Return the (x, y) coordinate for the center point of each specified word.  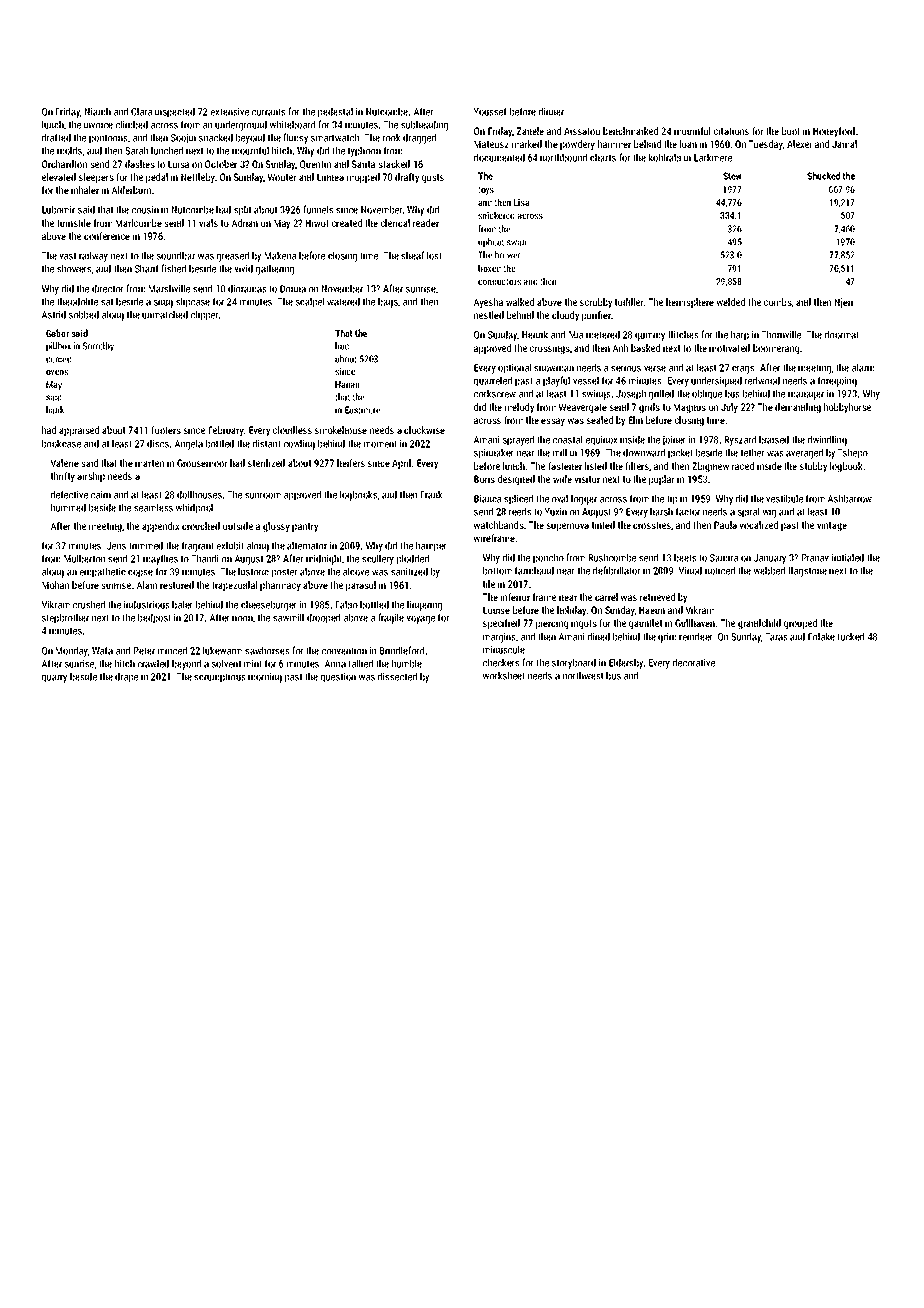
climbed (132, 124)
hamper (431, 546)
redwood (762, 380)
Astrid (54, 314)
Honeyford (834, 132)
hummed (68, 507)
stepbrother (65, 618)
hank (55, 410)
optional (514, 368)
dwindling (827, 440)
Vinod (690, 570)
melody (519, 408)
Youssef (490, 111)
